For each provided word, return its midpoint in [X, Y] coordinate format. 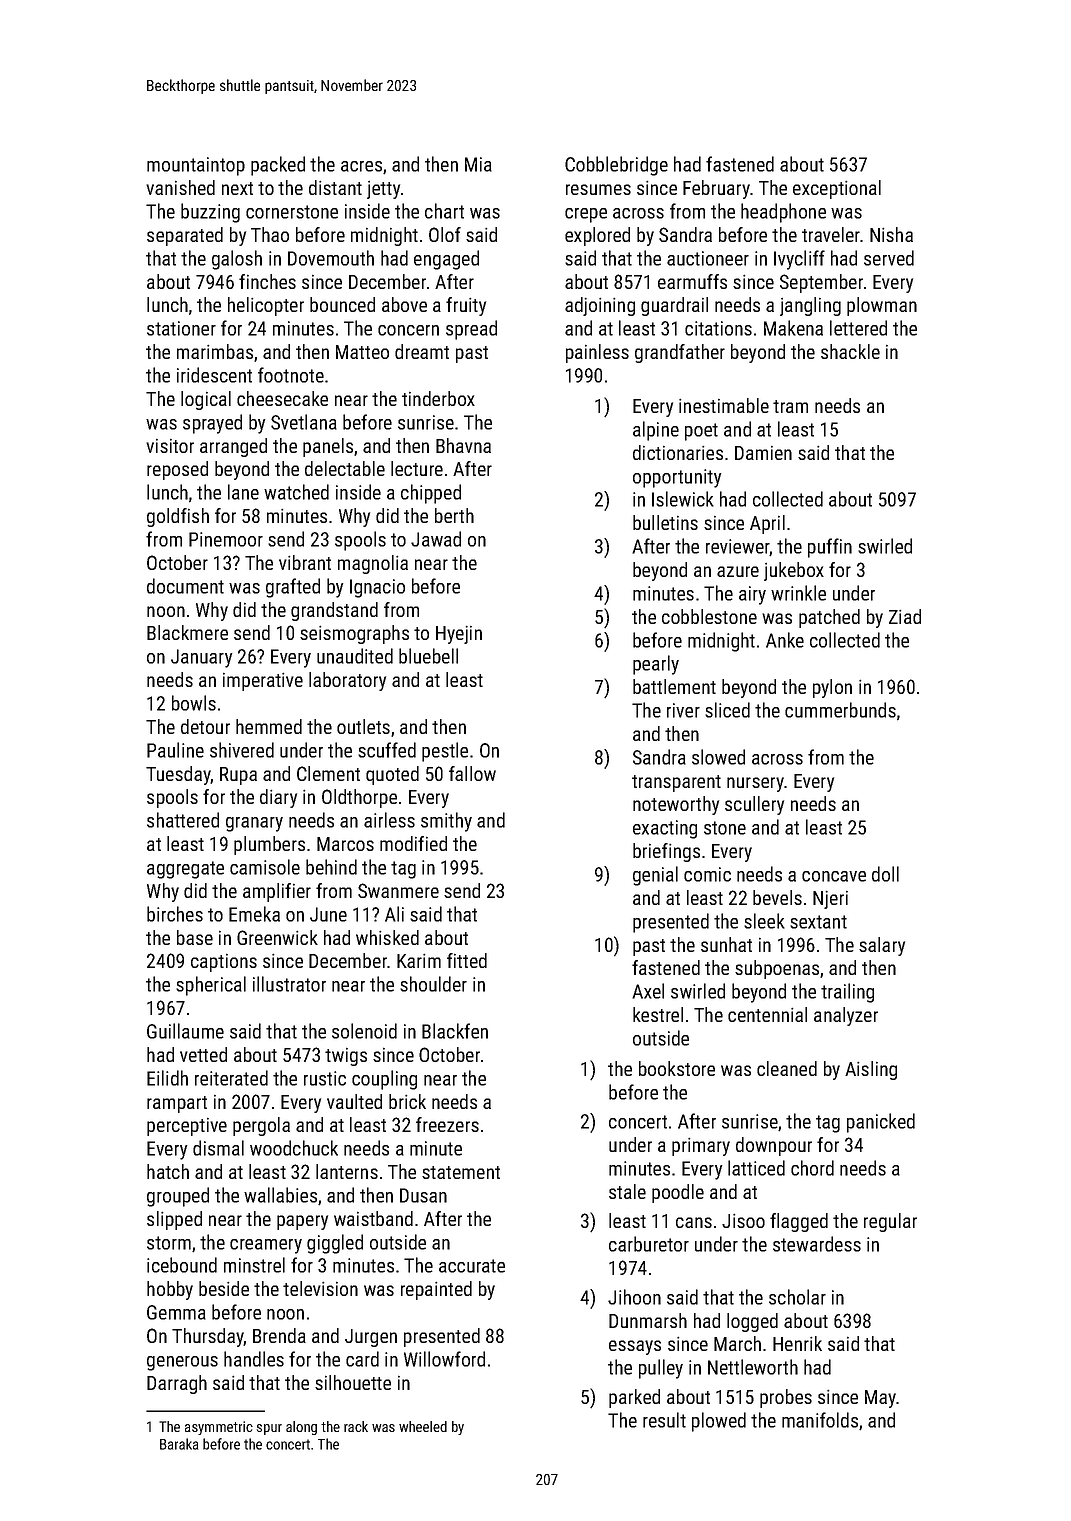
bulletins [665, 522]
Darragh [177, 1384]
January [201, 658]
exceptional [837, 189]
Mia [478, 164]
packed [278, 166]
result [664, 1420]
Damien [763, 453]
